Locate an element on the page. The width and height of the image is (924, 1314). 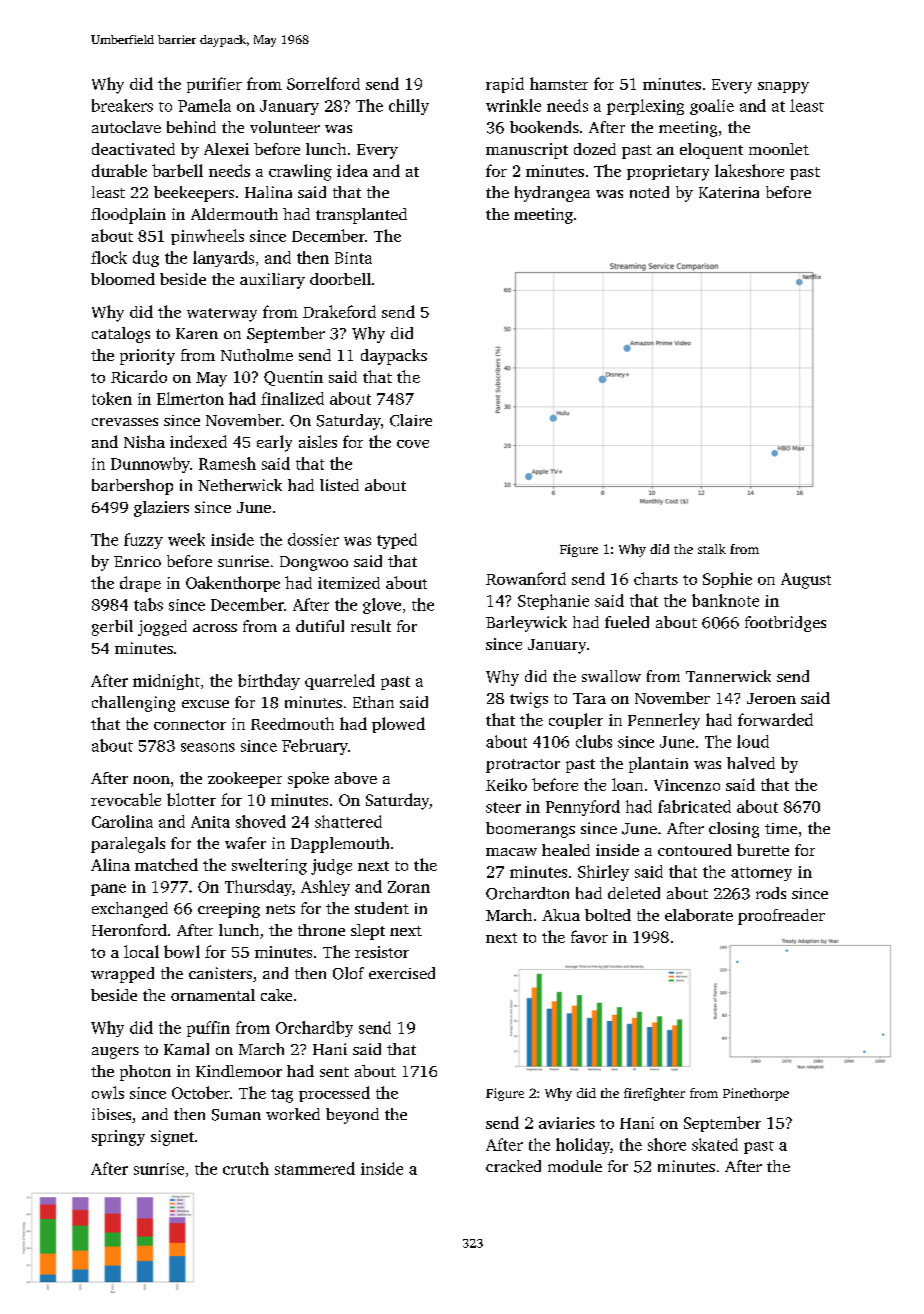
purifier is located at coordinates (214, 85).
